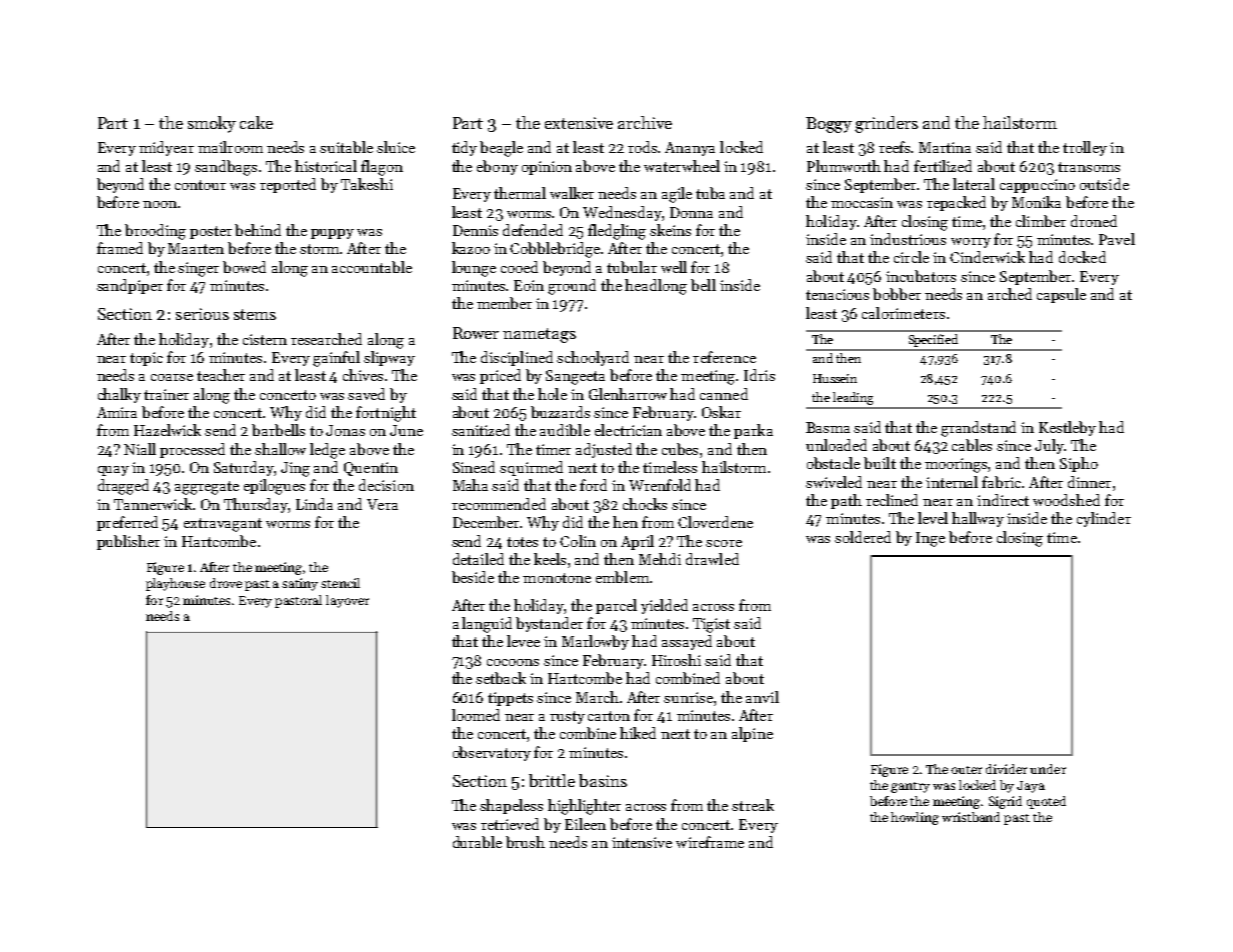 The height and width of the page is (952, 1233). Describe the element at coordinates (511, 806) in the page. I see `shapeless` at that location.
